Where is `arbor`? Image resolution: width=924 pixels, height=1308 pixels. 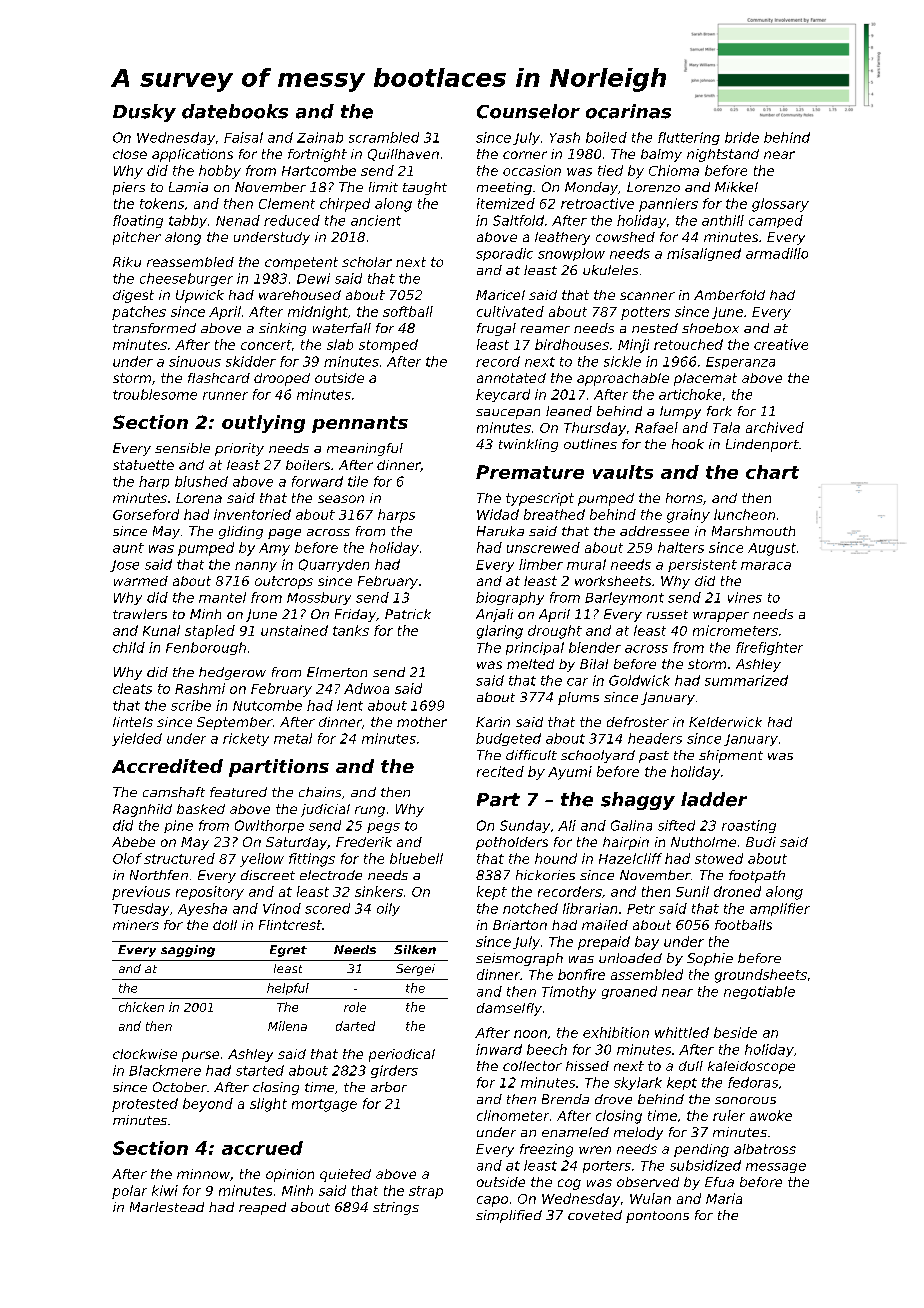
arbor is located at coordinates (389, 1087).
